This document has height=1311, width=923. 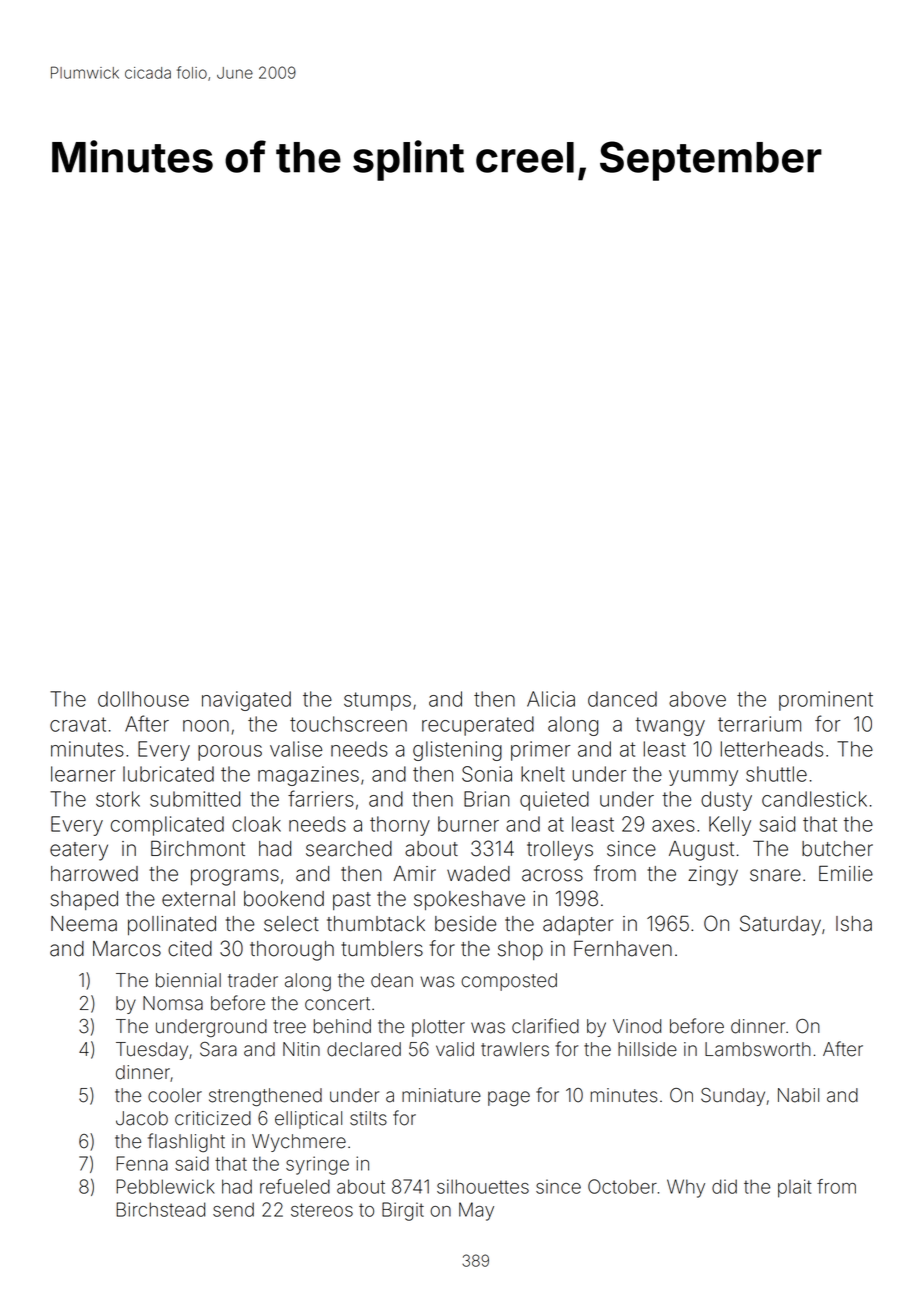 What do you see at coordinates (246, 701) in the document?
I see `navigated` at bounding box center [246, 701].
